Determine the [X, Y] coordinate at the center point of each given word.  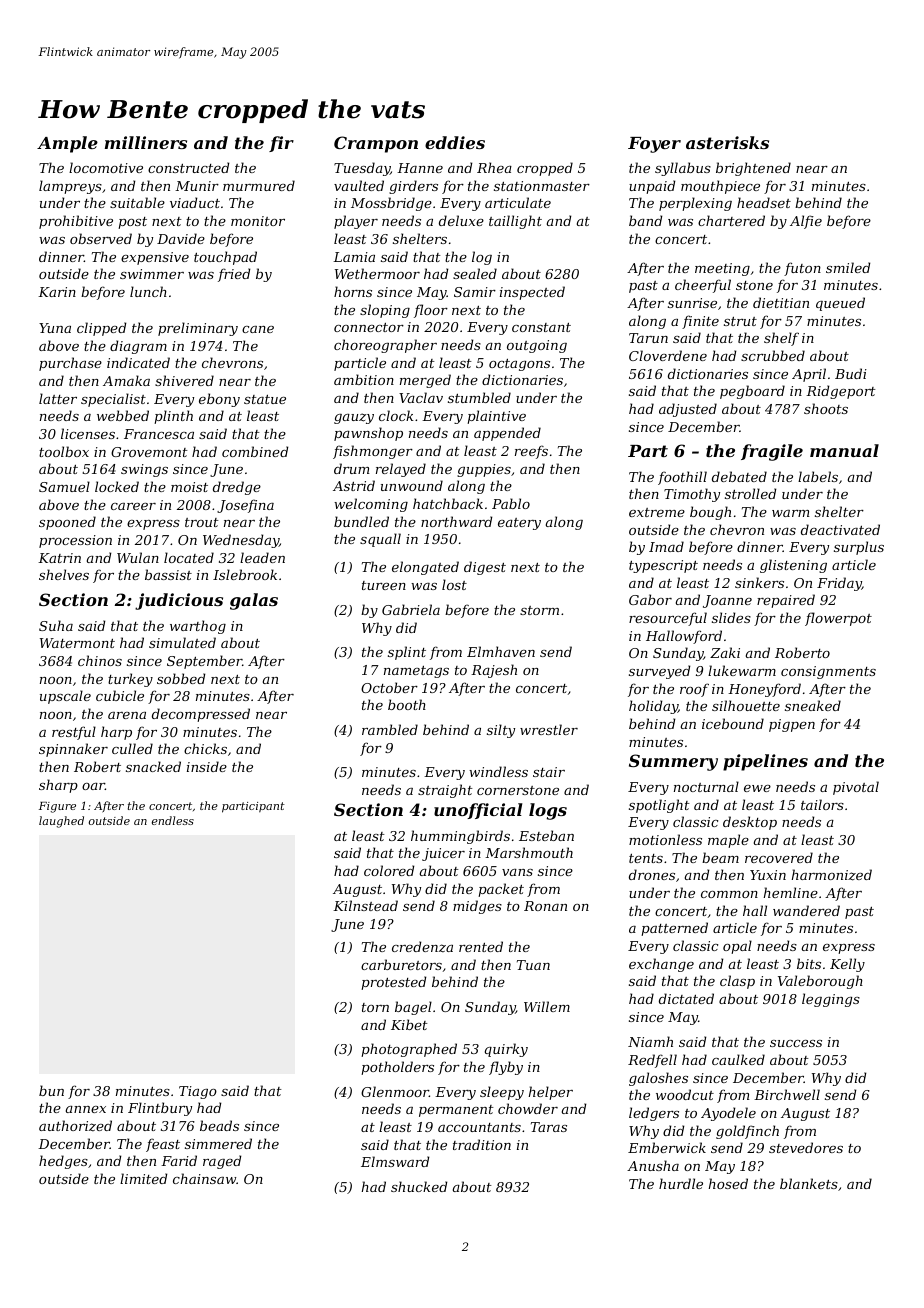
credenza [422, 946]
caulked [738, 1059]
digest [485, 568]
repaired [786, 601]
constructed [188, 167]
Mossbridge [391, 204]
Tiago [198, 1092]
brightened [753, 169]
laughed [61, 822]
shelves [64, 574]
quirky [506, 1050]
